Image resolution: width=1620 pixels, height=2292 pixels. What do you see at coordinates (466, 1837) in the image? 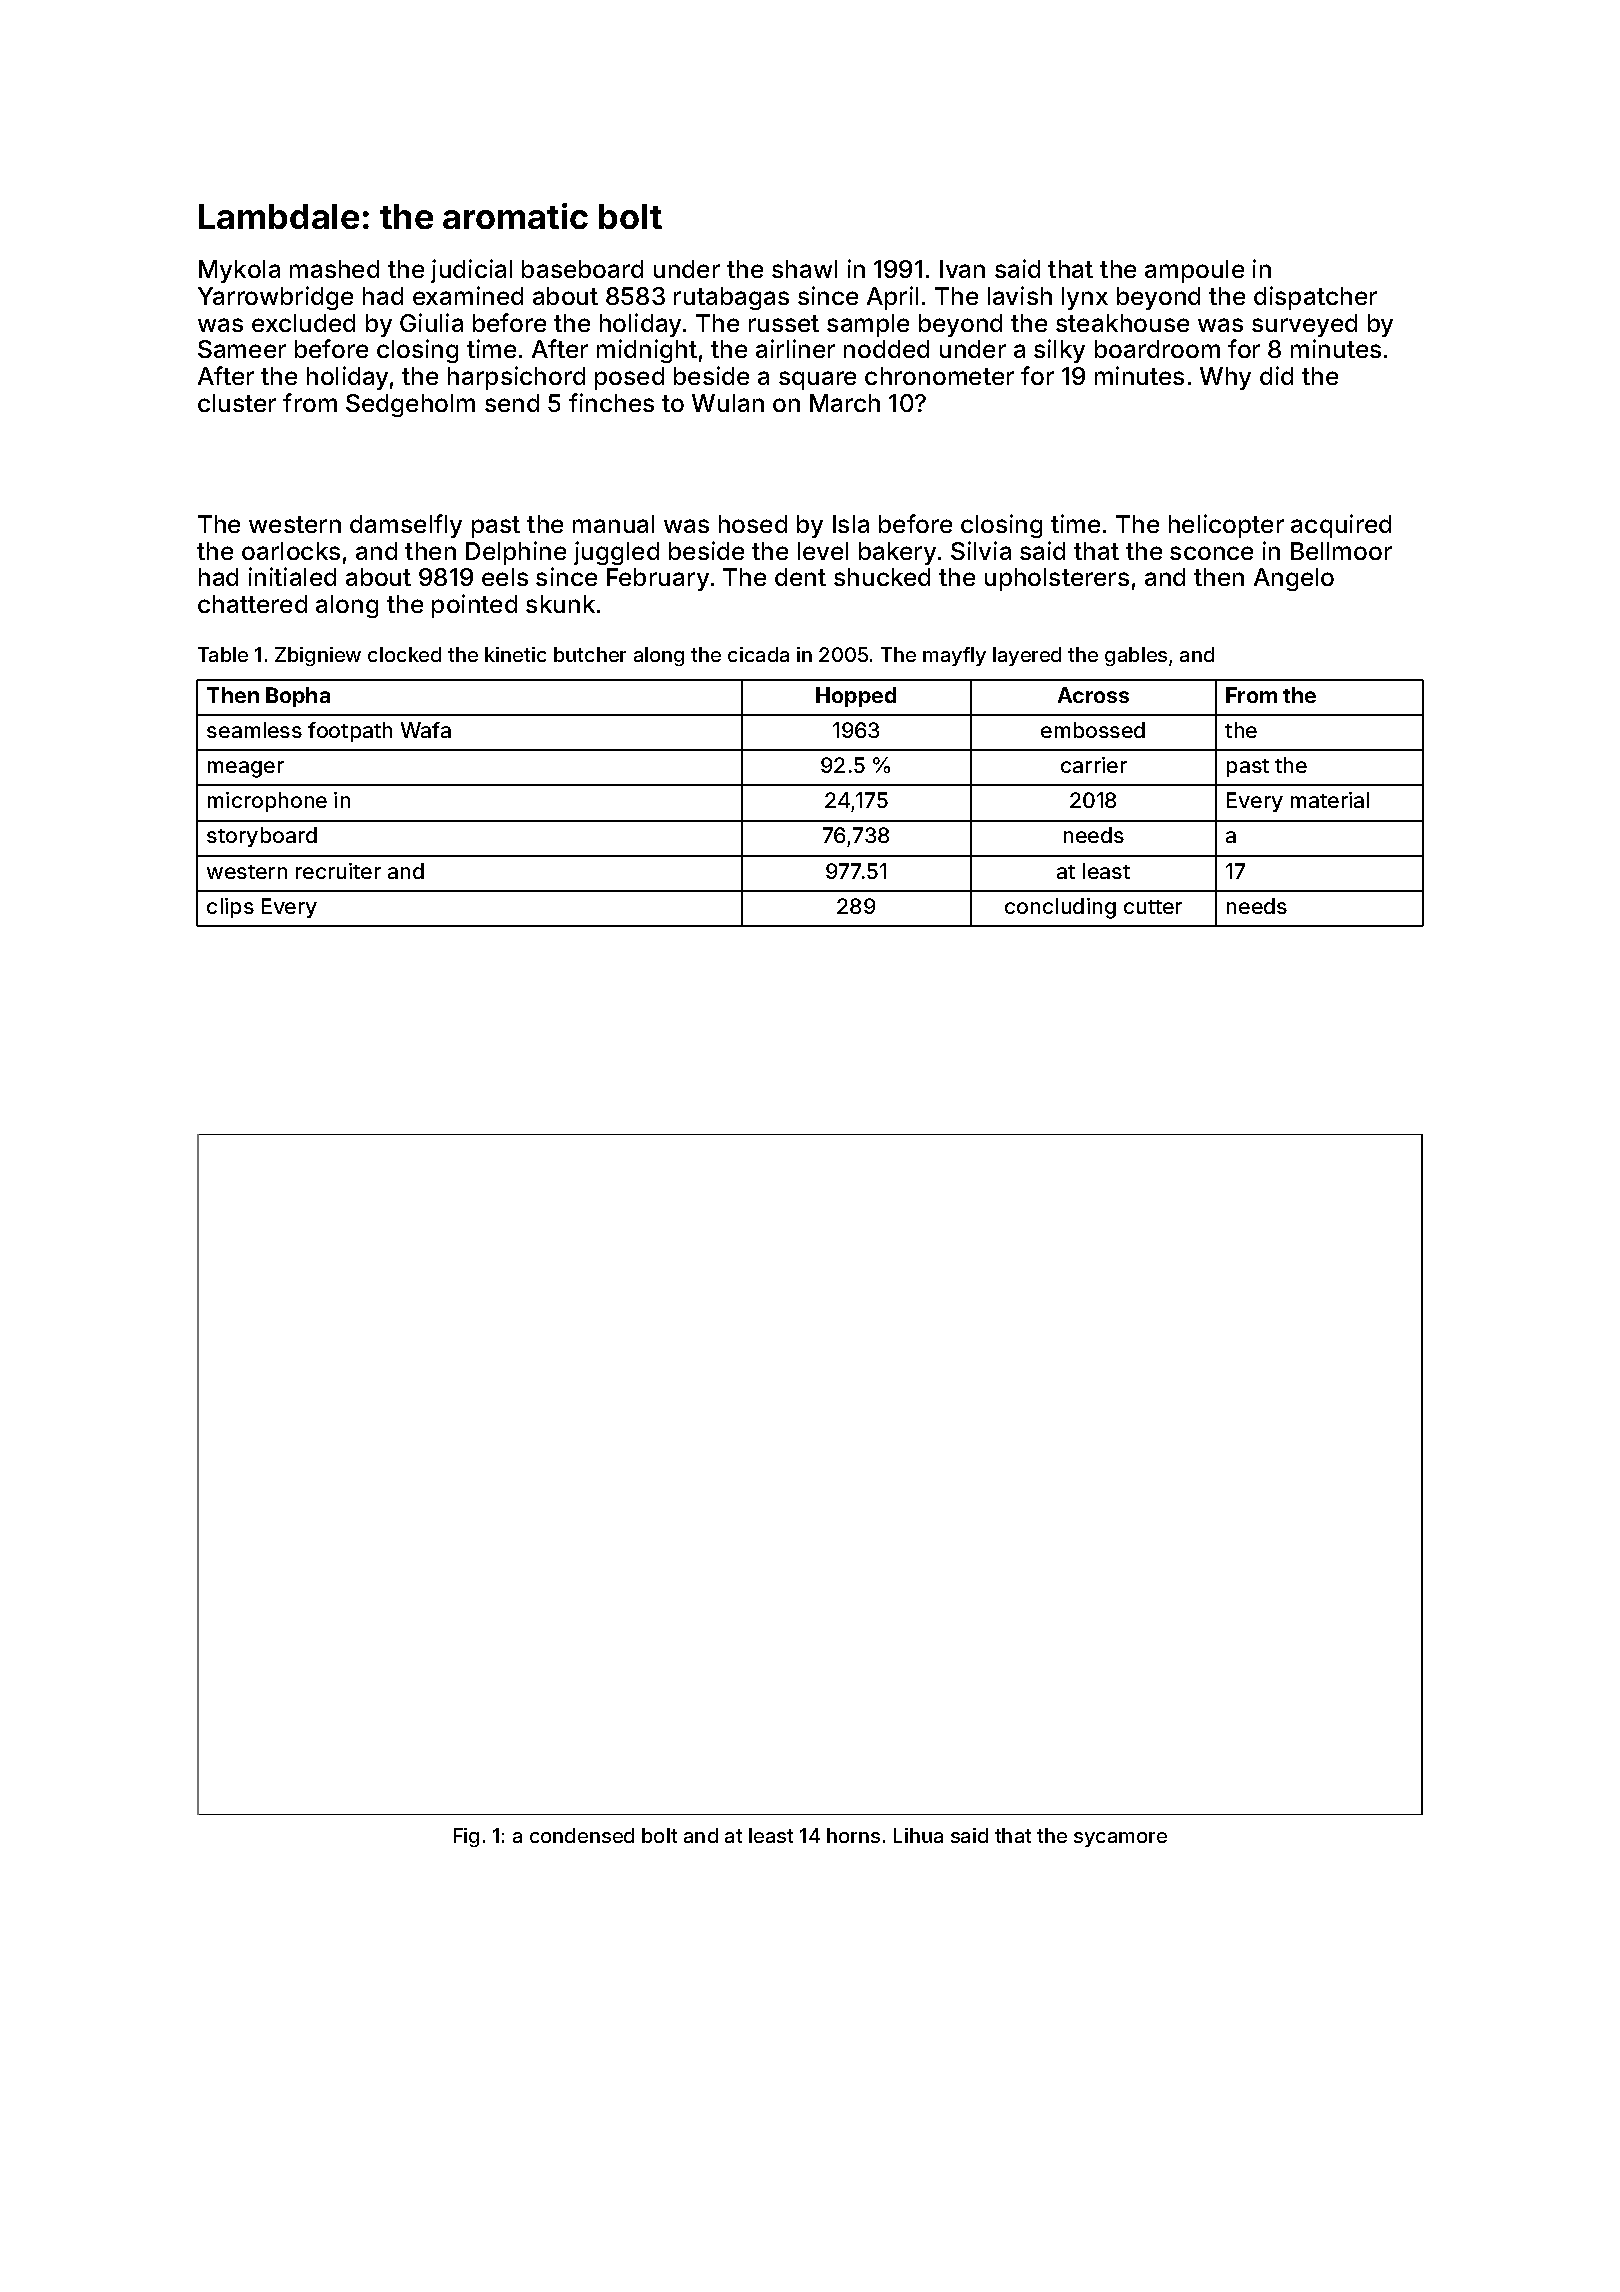
I see `Fig` at bounding box center [466, 1837].
